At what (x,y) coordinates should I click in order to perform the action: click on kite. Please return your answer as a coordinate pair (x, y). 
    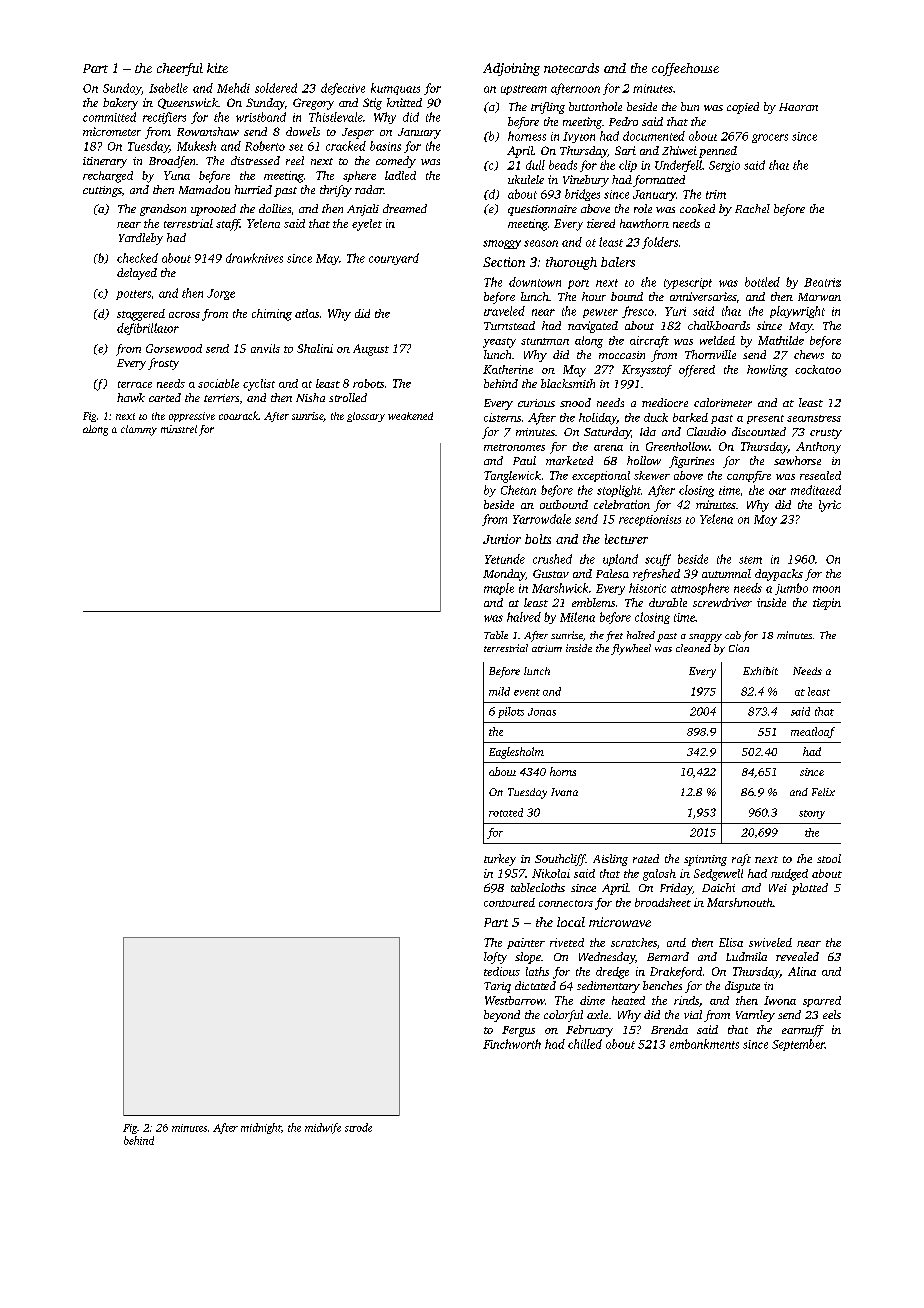
    Looking at the image, I should click on (217, 68).
